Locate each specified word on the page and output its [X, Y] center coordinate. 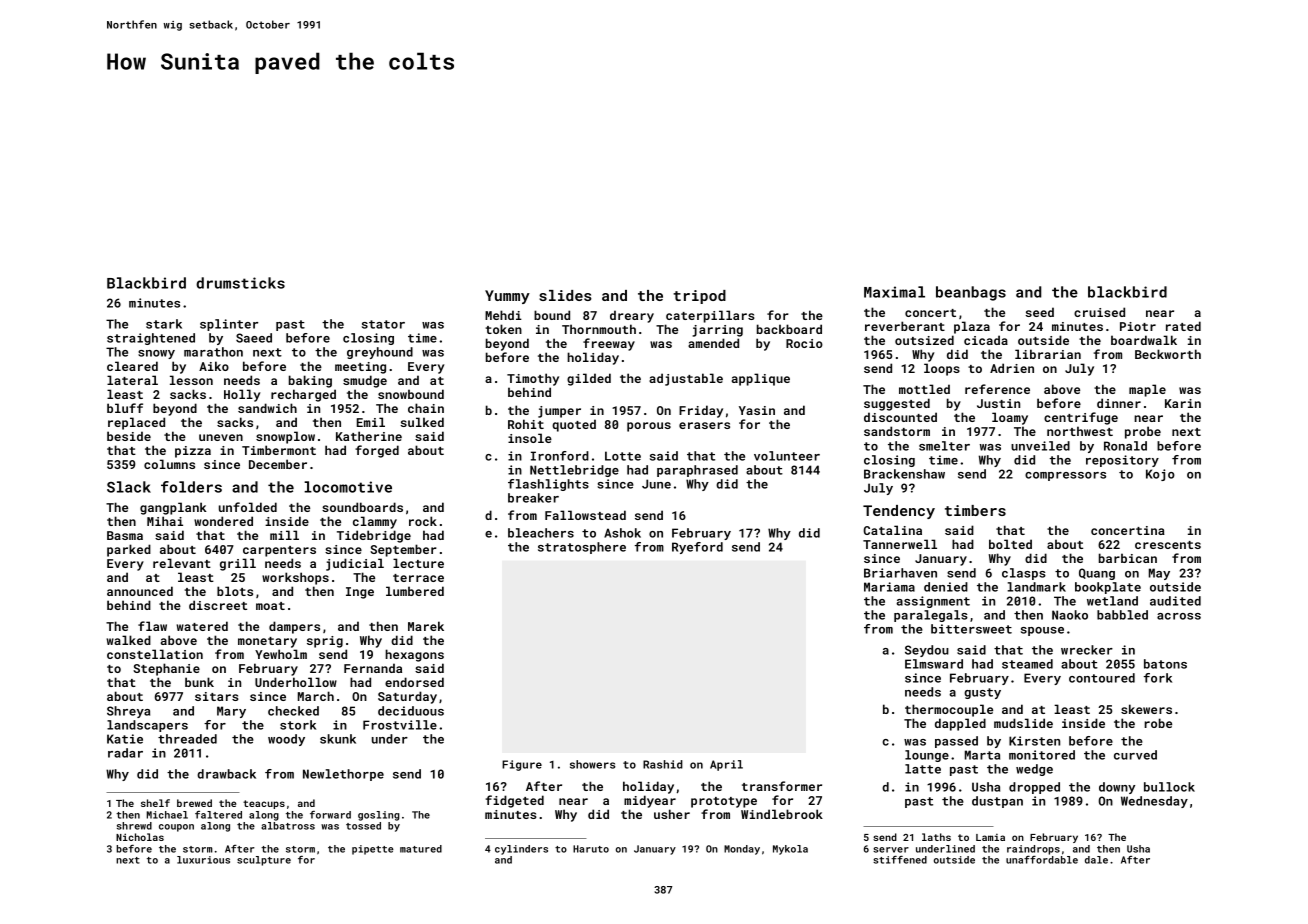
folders [191, 487]
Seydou [927, 651]
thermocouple [949, 710]
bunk [199, 682]
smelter [944, 446]
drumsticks [240, 283]
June [656, 484]
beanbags [971, 293]
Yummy [507, 297]
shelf [155, 803]
